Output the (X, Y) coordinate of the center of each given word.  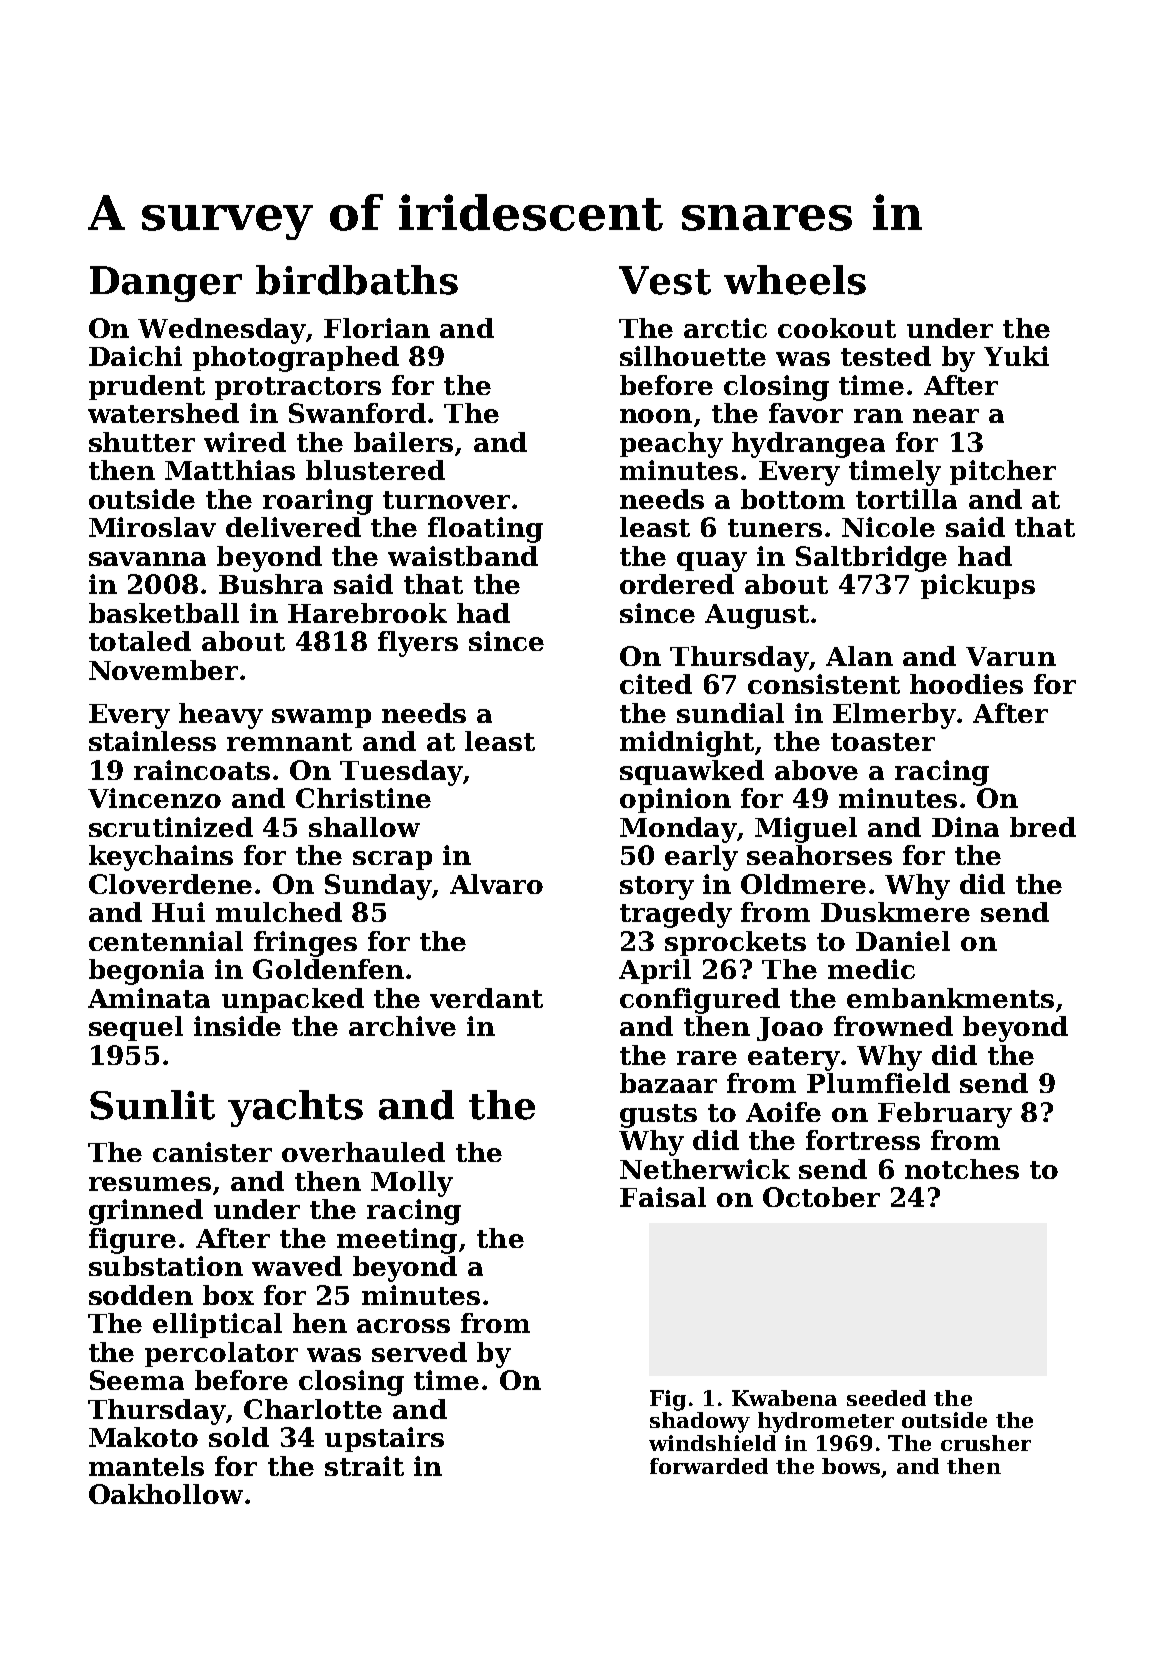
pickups (978, 586)
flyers (418, 644)
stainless (152, 741)
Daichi (135, 356)
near (946, 416)
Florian (377, 328)
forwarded (709, 1466)
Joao (790, 1029)
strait (364, 1466)
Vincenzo (154, 798)
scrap (392, 860)
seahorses (819, 855)
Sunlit (152, 1105)
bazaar (668, 1083)
